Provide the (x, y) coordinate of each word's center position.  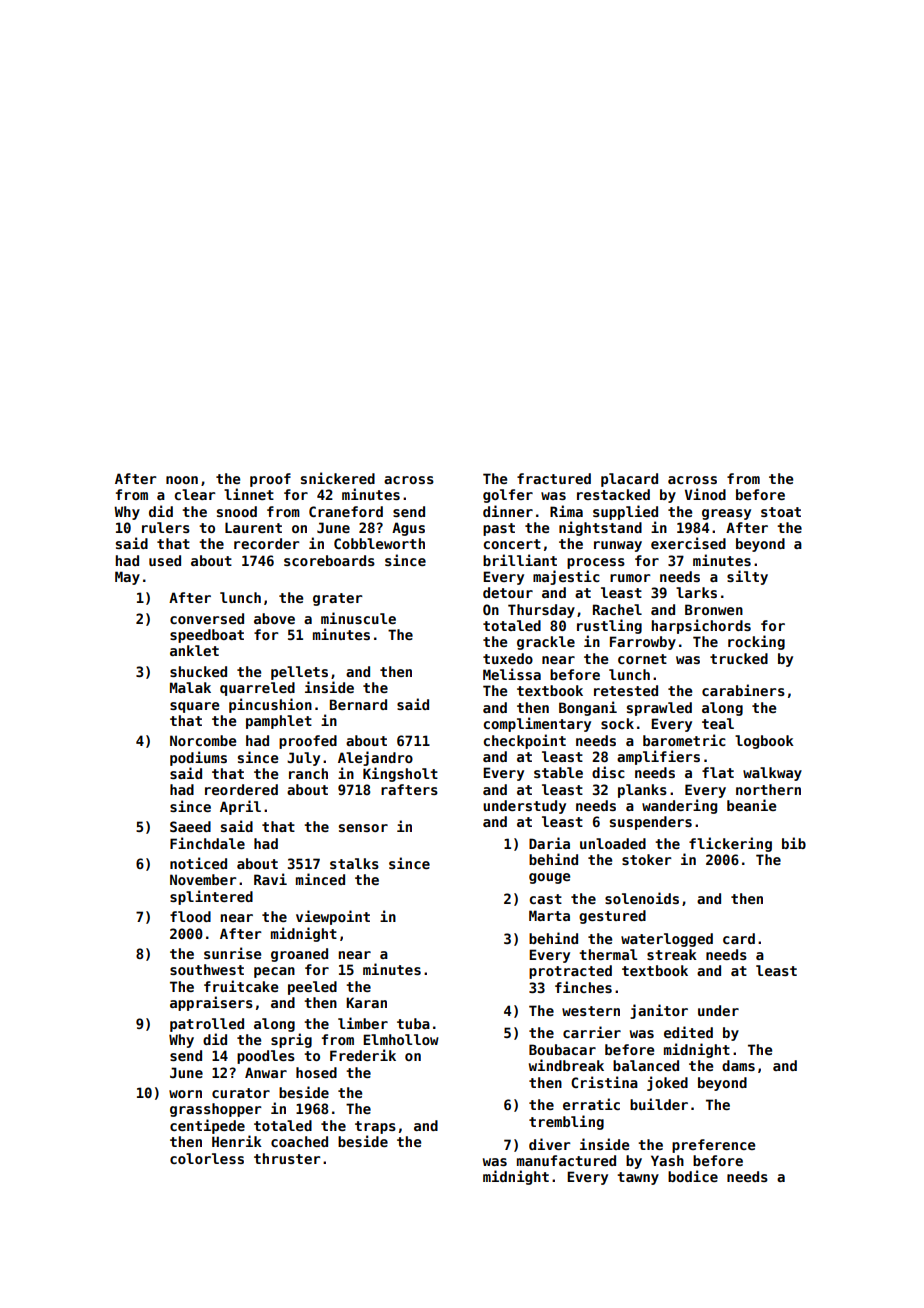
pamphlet (279, 722)
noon (182, 480)
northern (768, 789)
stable (558, 772)
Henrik (237, 1141)
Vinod (705, 494)
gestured (612, 917)
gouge (549, 878)
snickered (338, 478)
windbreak (566, 1065)
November (203, 879)
